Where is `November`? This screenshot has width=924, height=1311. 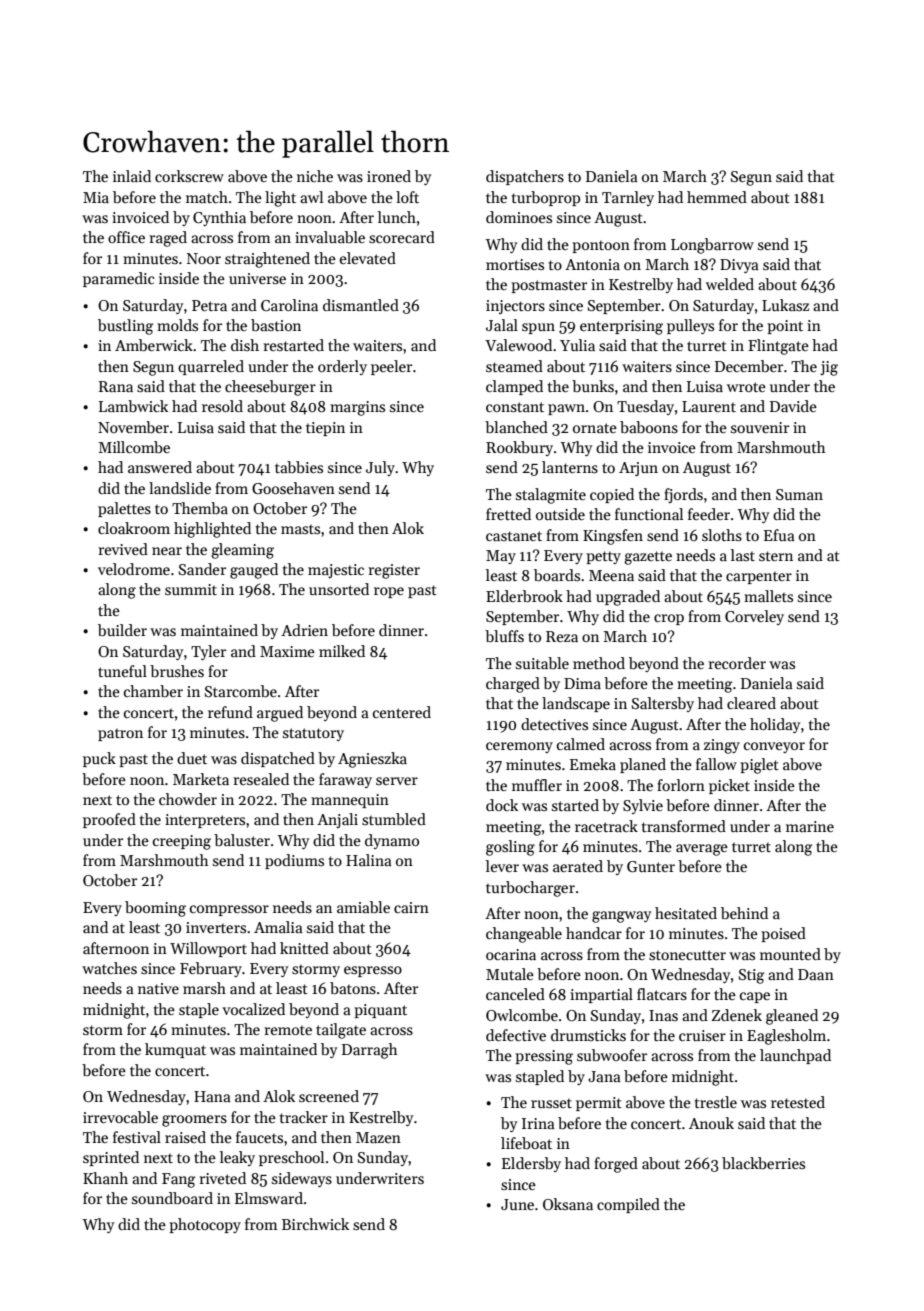 November is located at coordinates (133, 427).
